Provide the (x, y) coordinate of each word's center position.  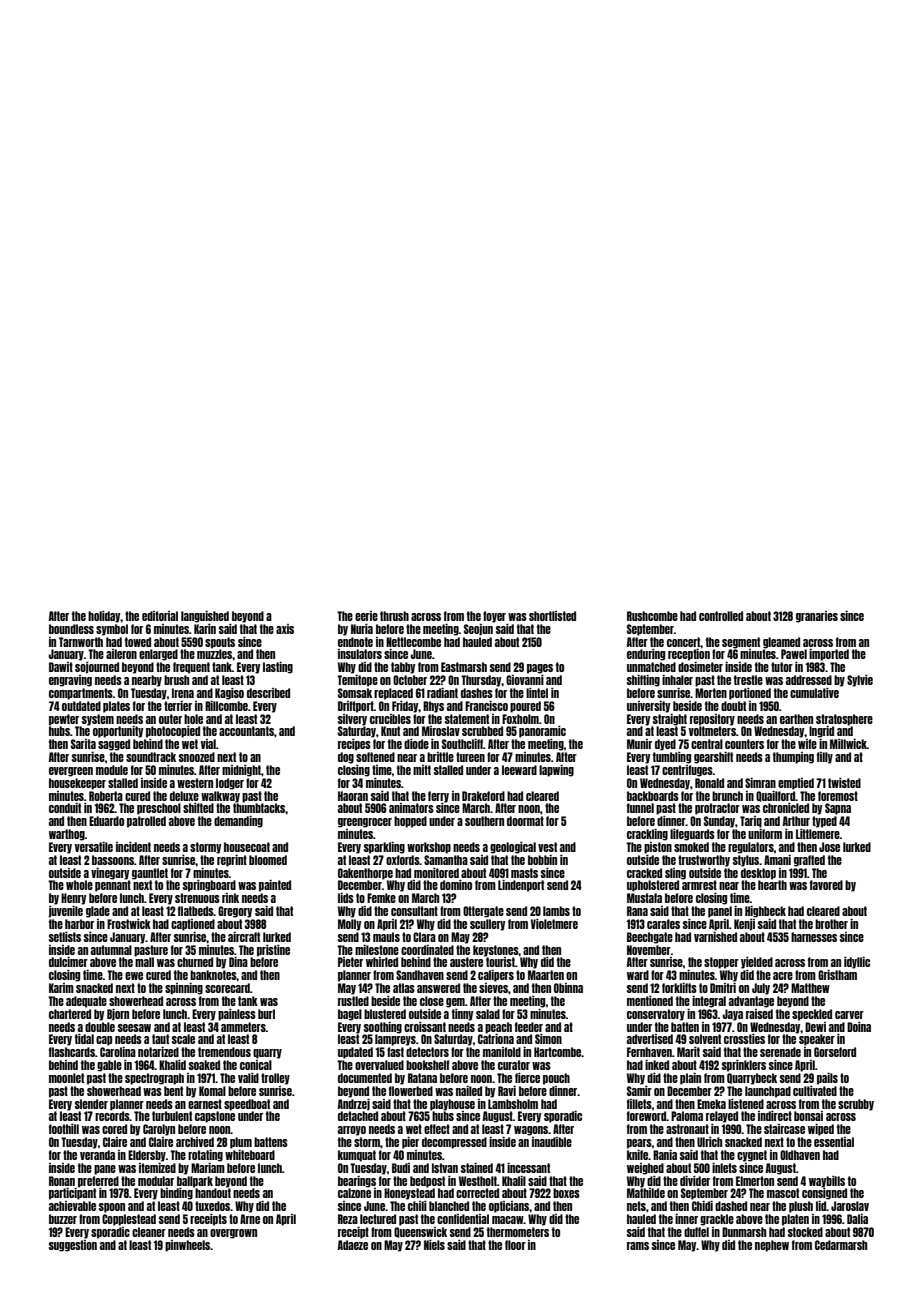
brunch (727, 796)
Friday (405, 707)
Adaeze (353, 1245)
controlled (721, 616)
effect (437, 1129)
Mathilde (646, 1193)
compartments (81, 694)
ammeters (243, 1027)
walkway (220, 797)
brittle (440, 757)
